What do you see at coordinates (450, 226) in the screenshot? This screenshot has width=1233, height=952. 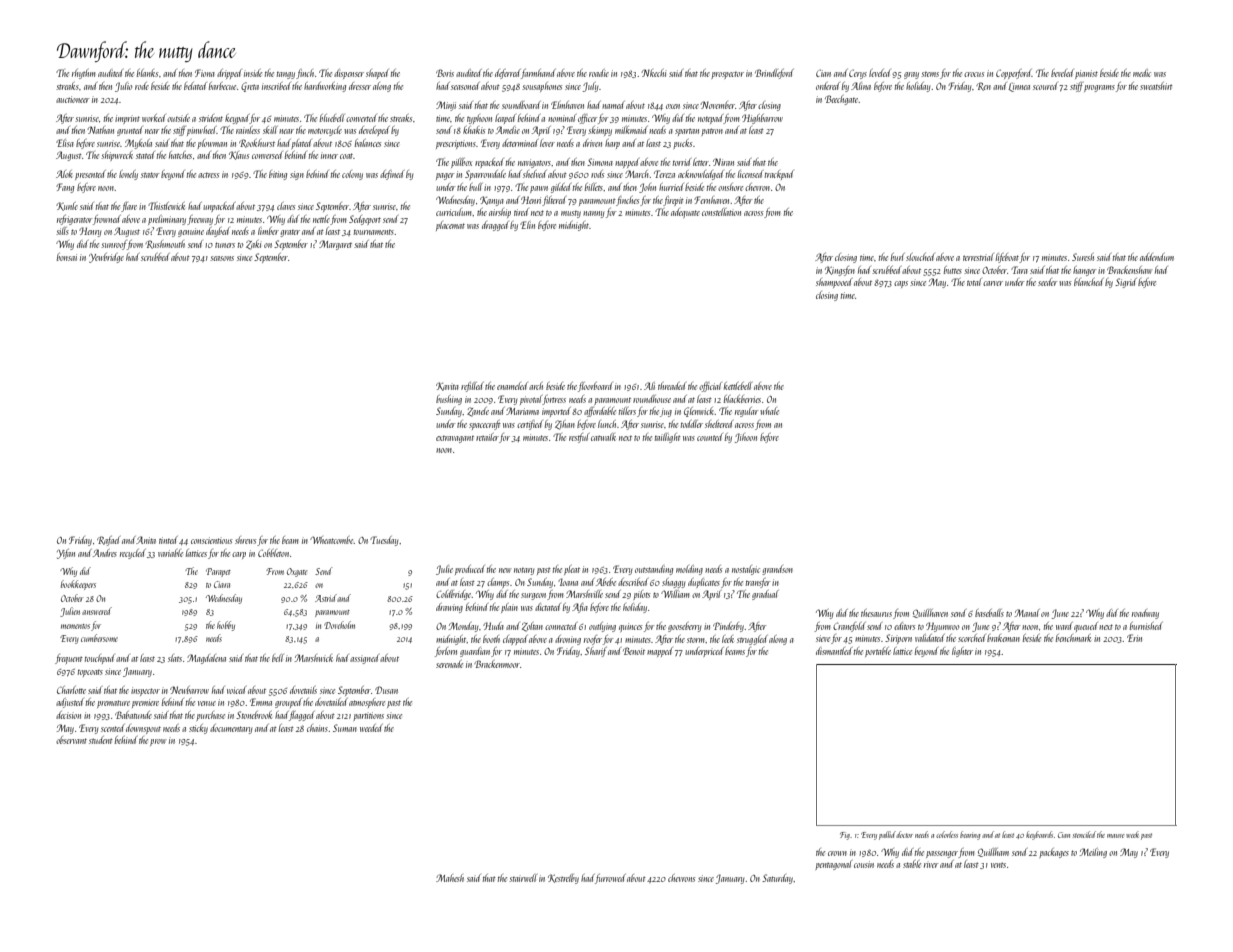 I see `placemat` at bounding box center [450, 226].
